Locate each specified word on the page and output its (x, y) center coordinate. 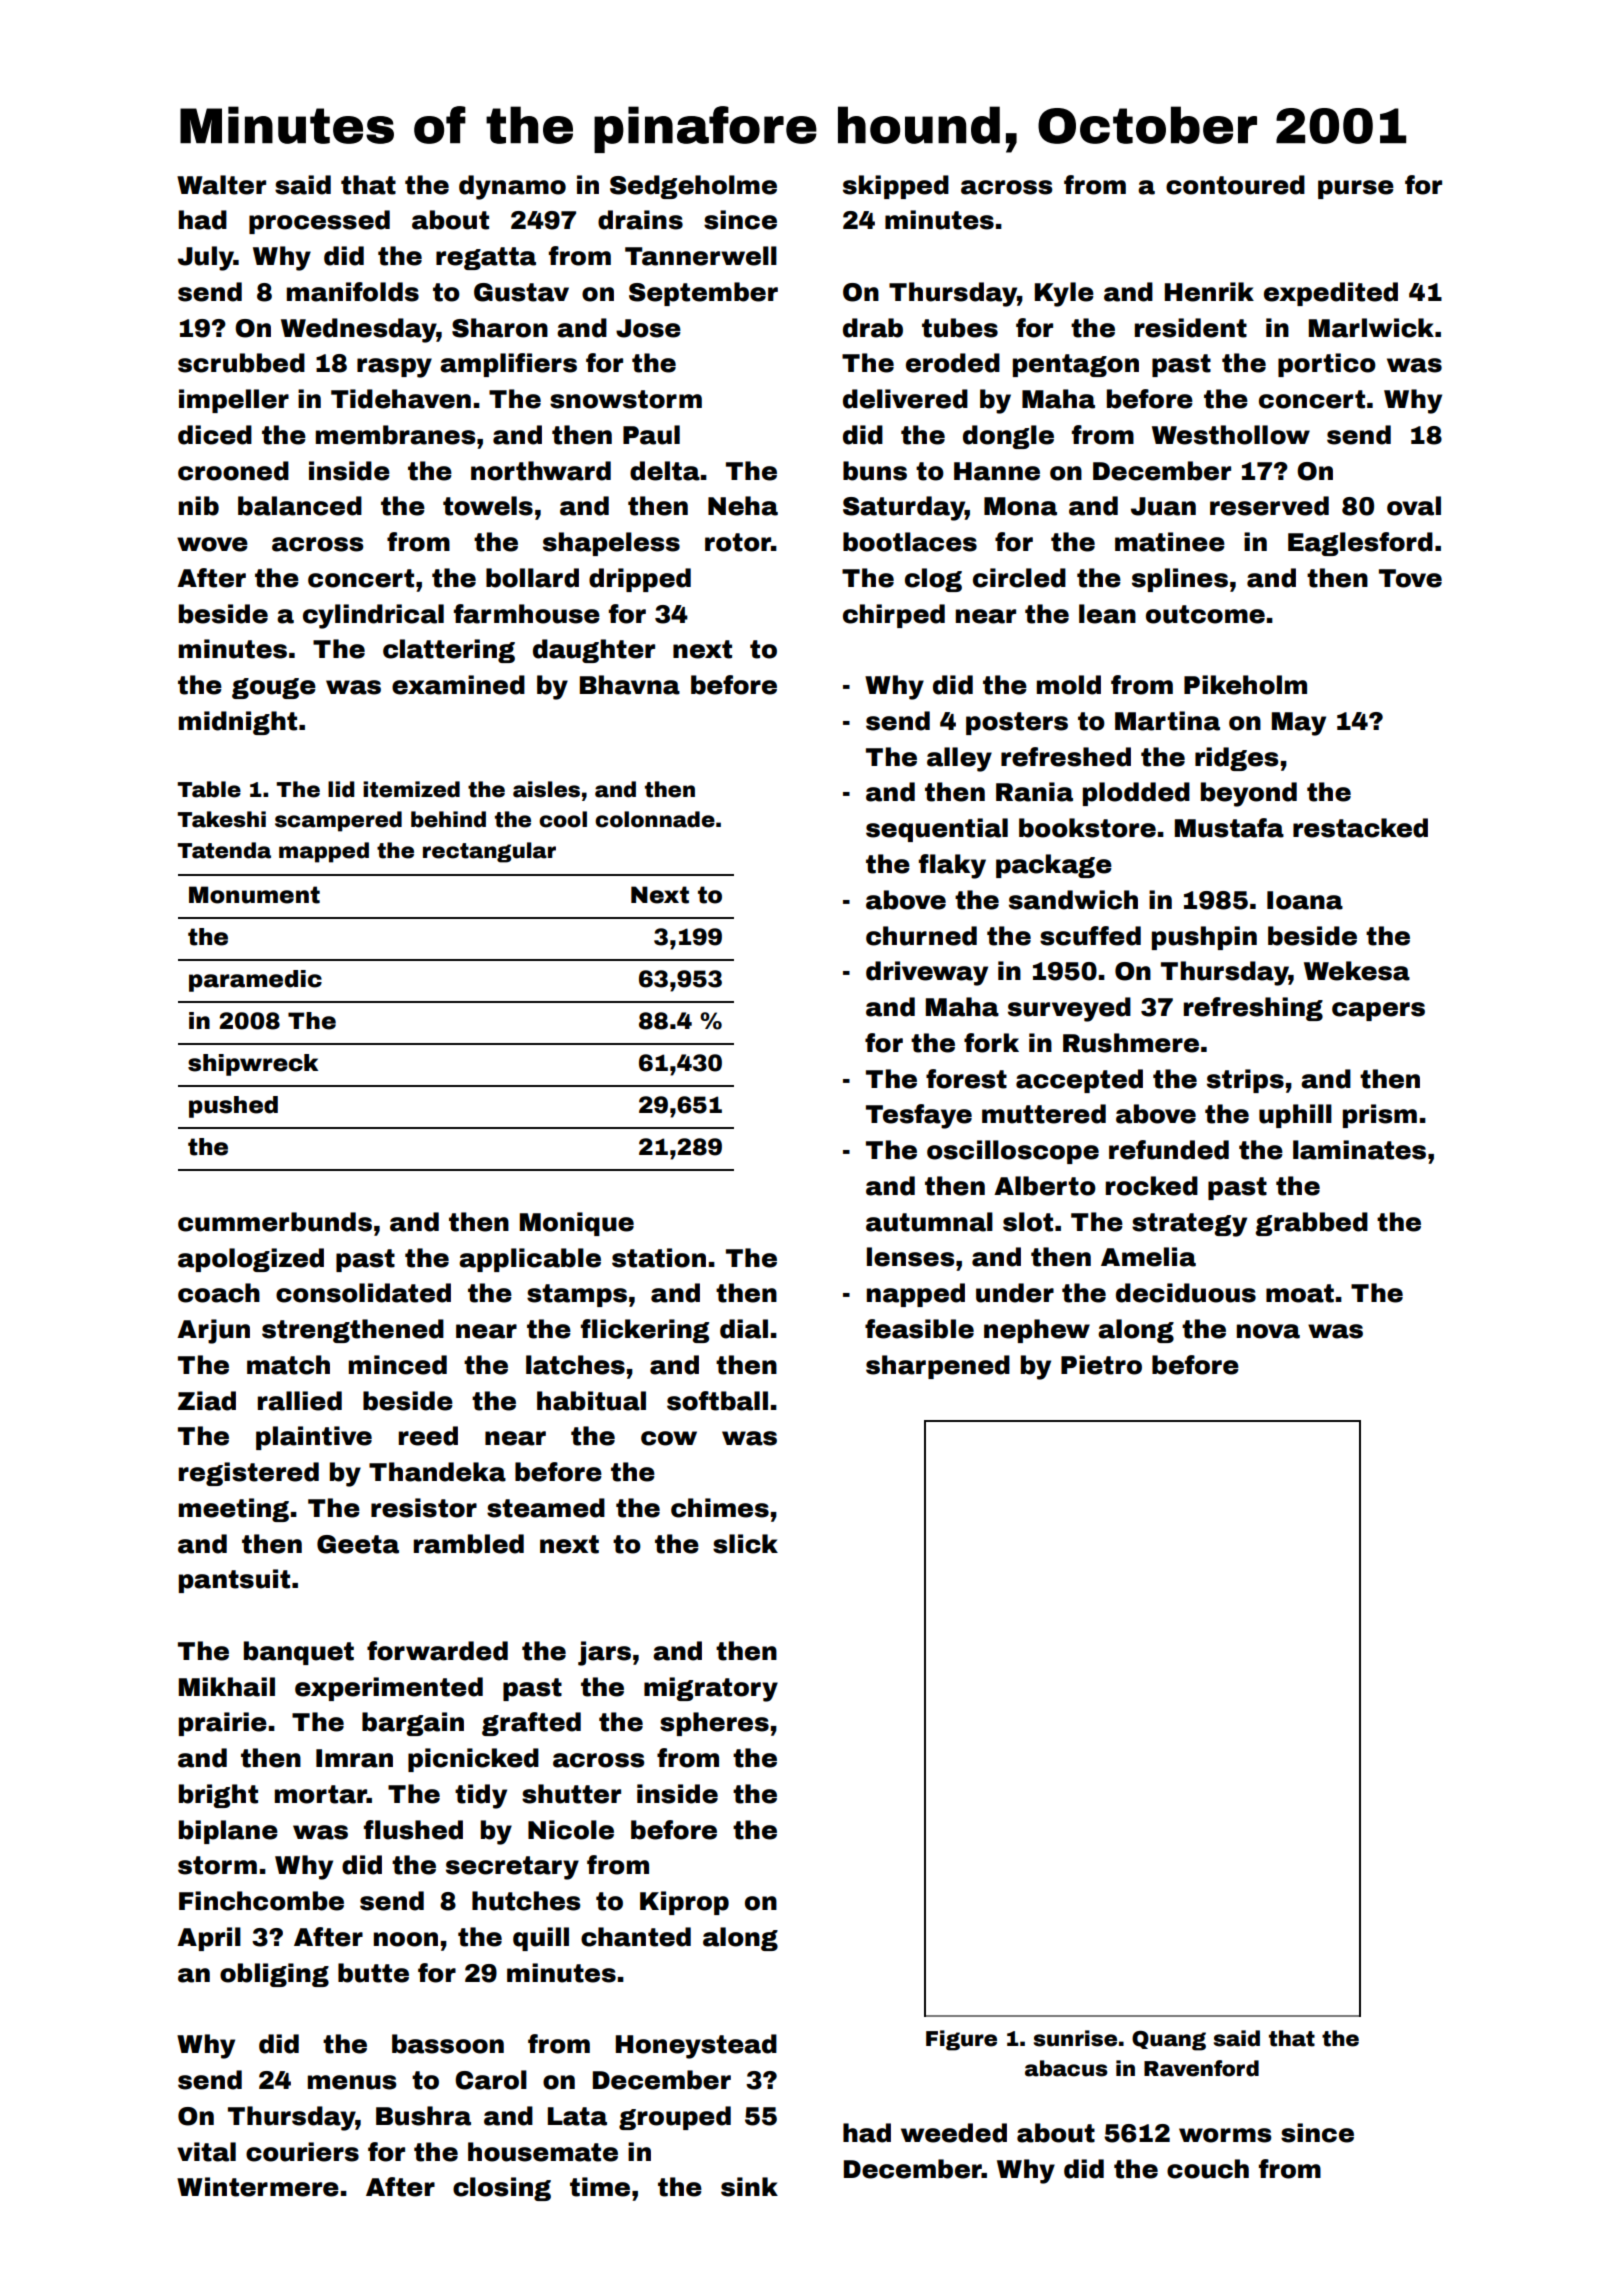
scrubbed (241, 363)
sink (749, 2187)
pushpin (1204, 938)
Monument (254, 895)
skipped (896, 187)
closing (502, 2189)
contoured (1235, 185)
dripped (640, 580)
